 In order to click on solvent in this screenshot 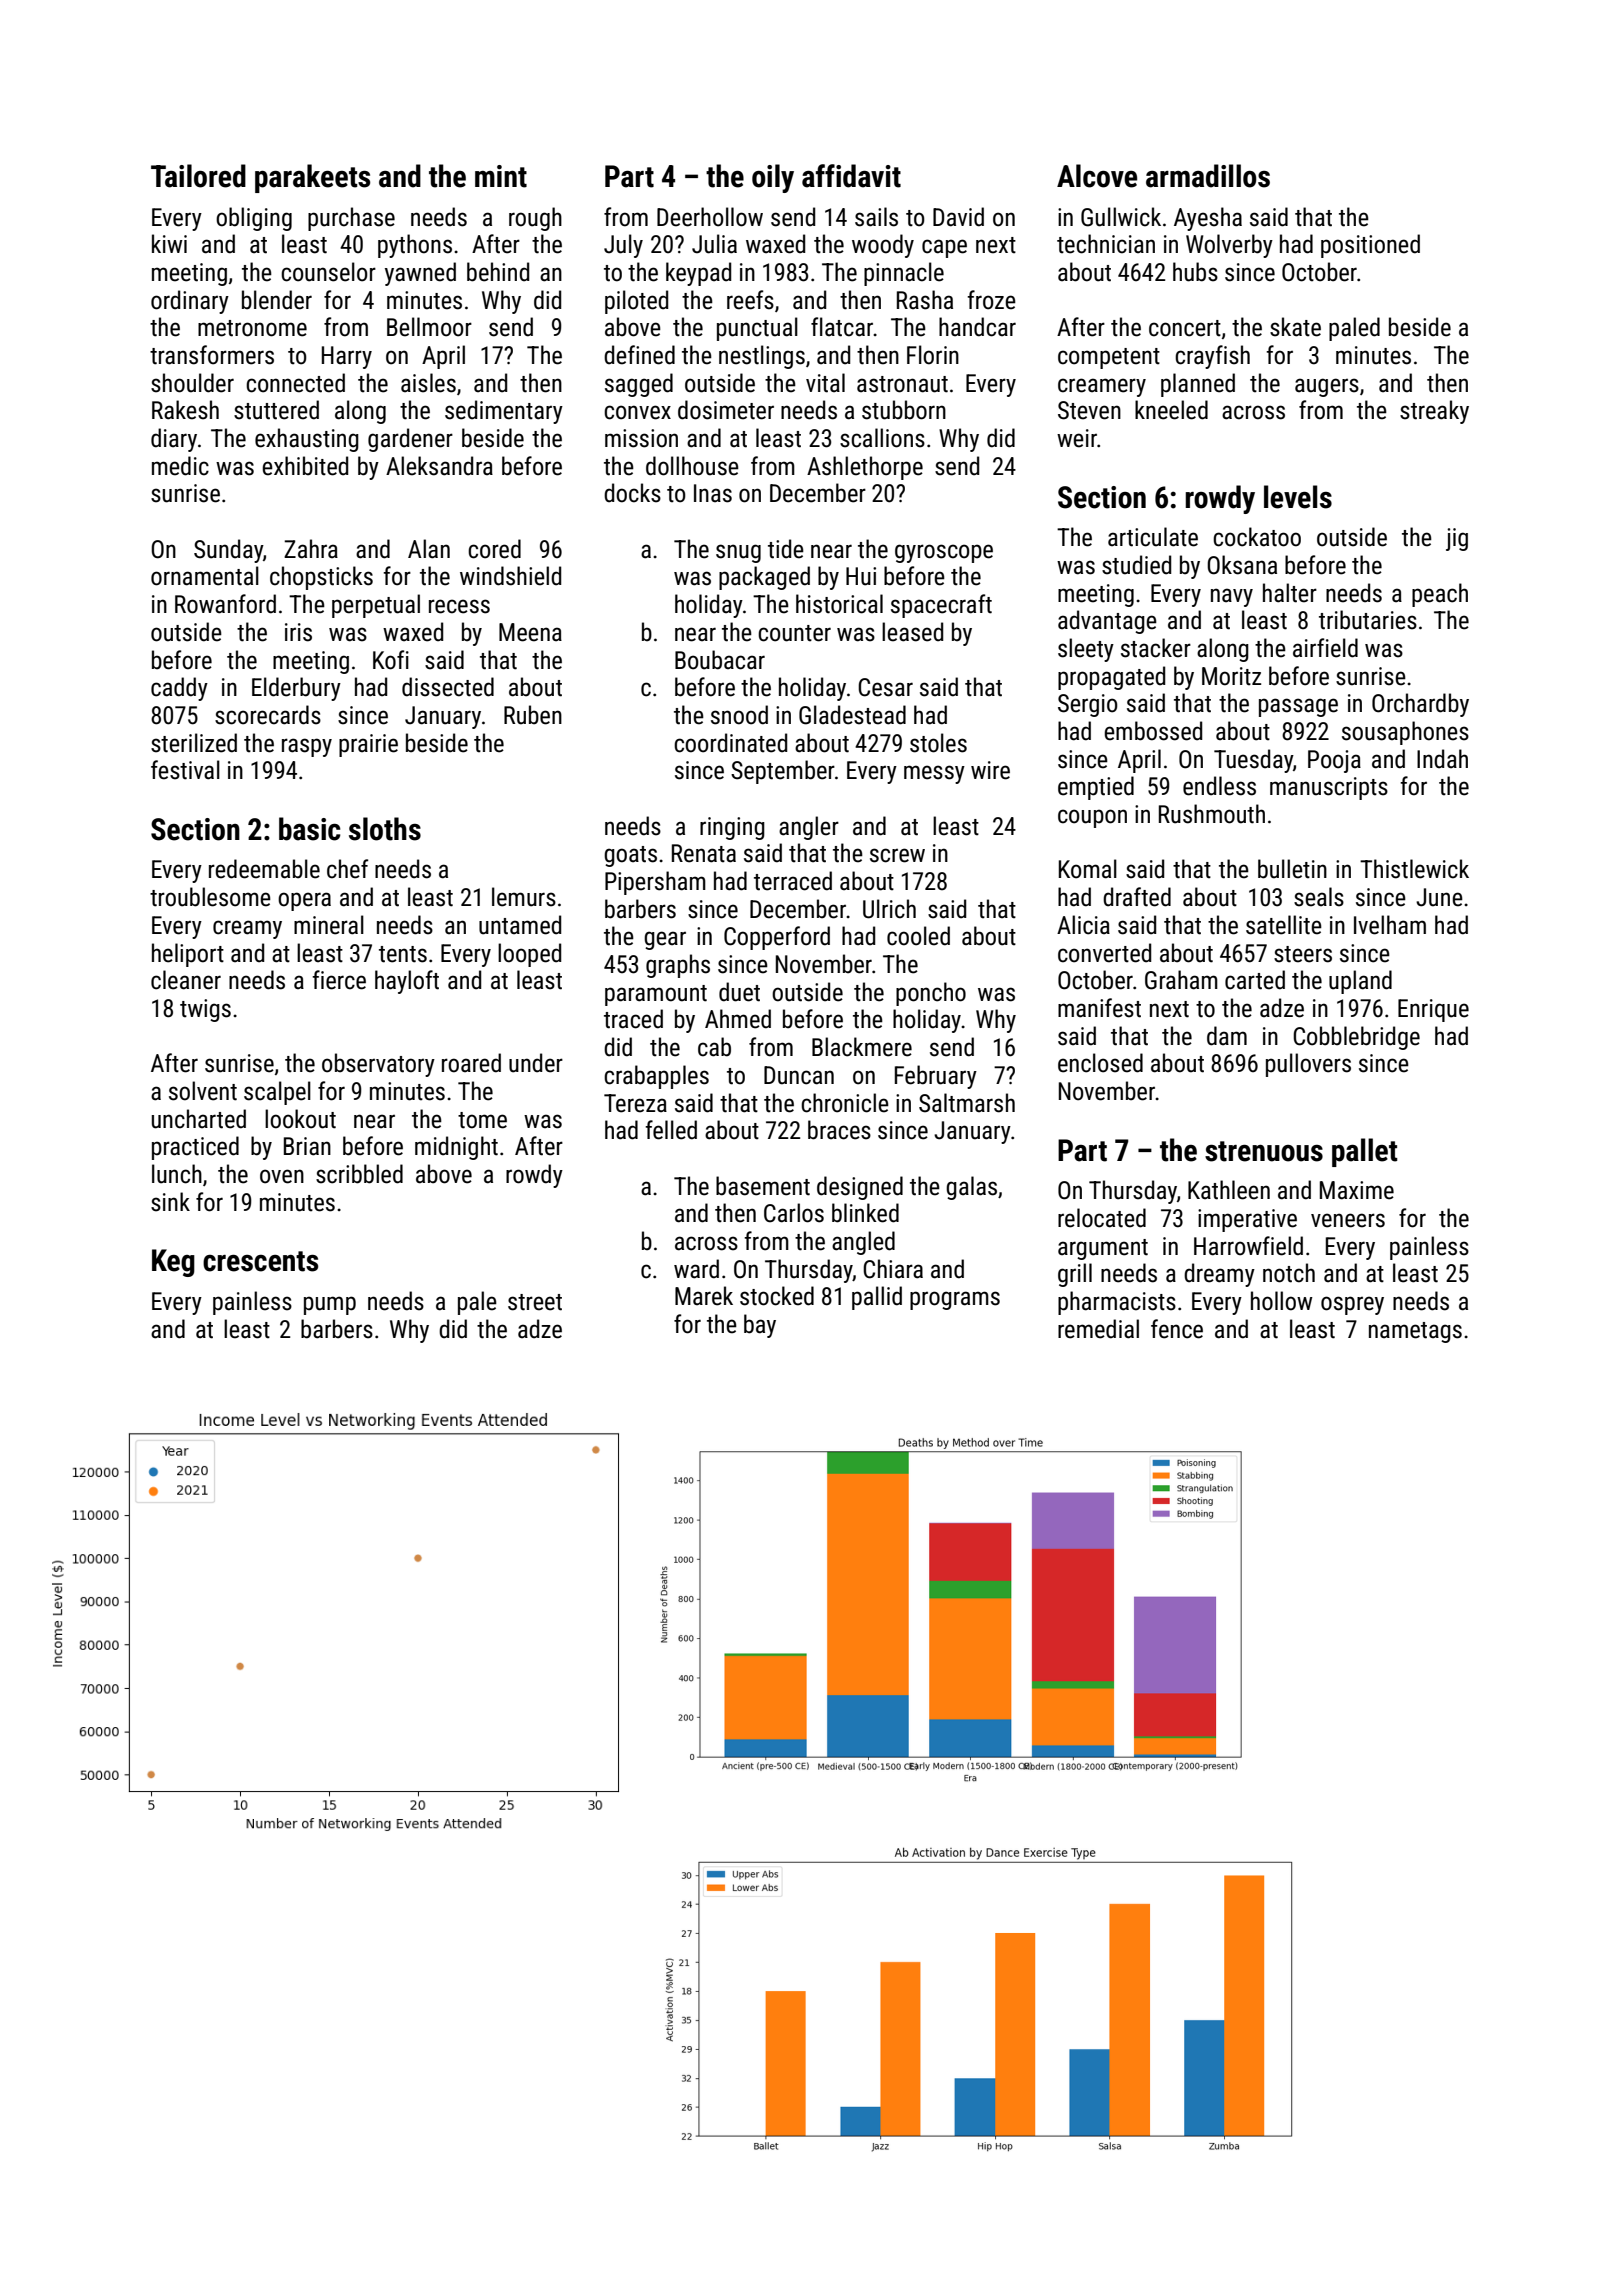, I will do `click(203, 1091)`.
